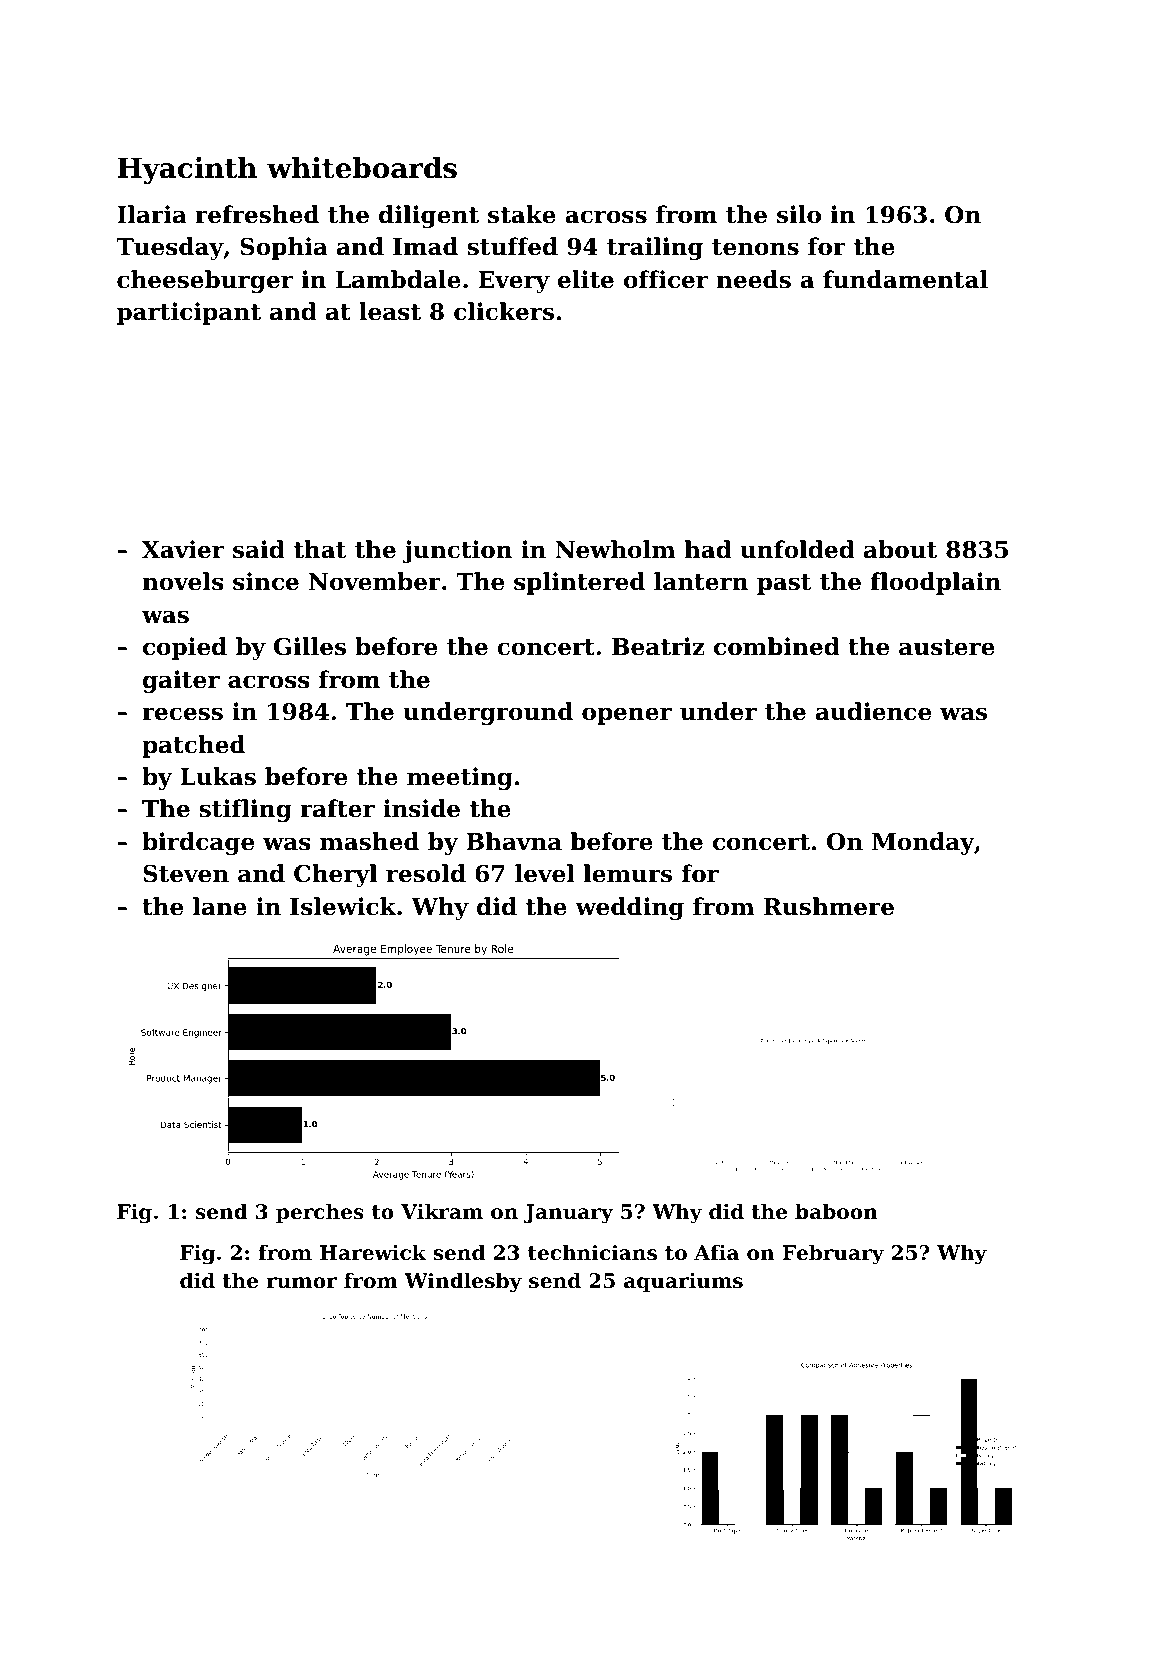 This document has height=1660, width=1174. Describe the element at coordinates (301, 1283) in the document. I see `rumor` at that location.
